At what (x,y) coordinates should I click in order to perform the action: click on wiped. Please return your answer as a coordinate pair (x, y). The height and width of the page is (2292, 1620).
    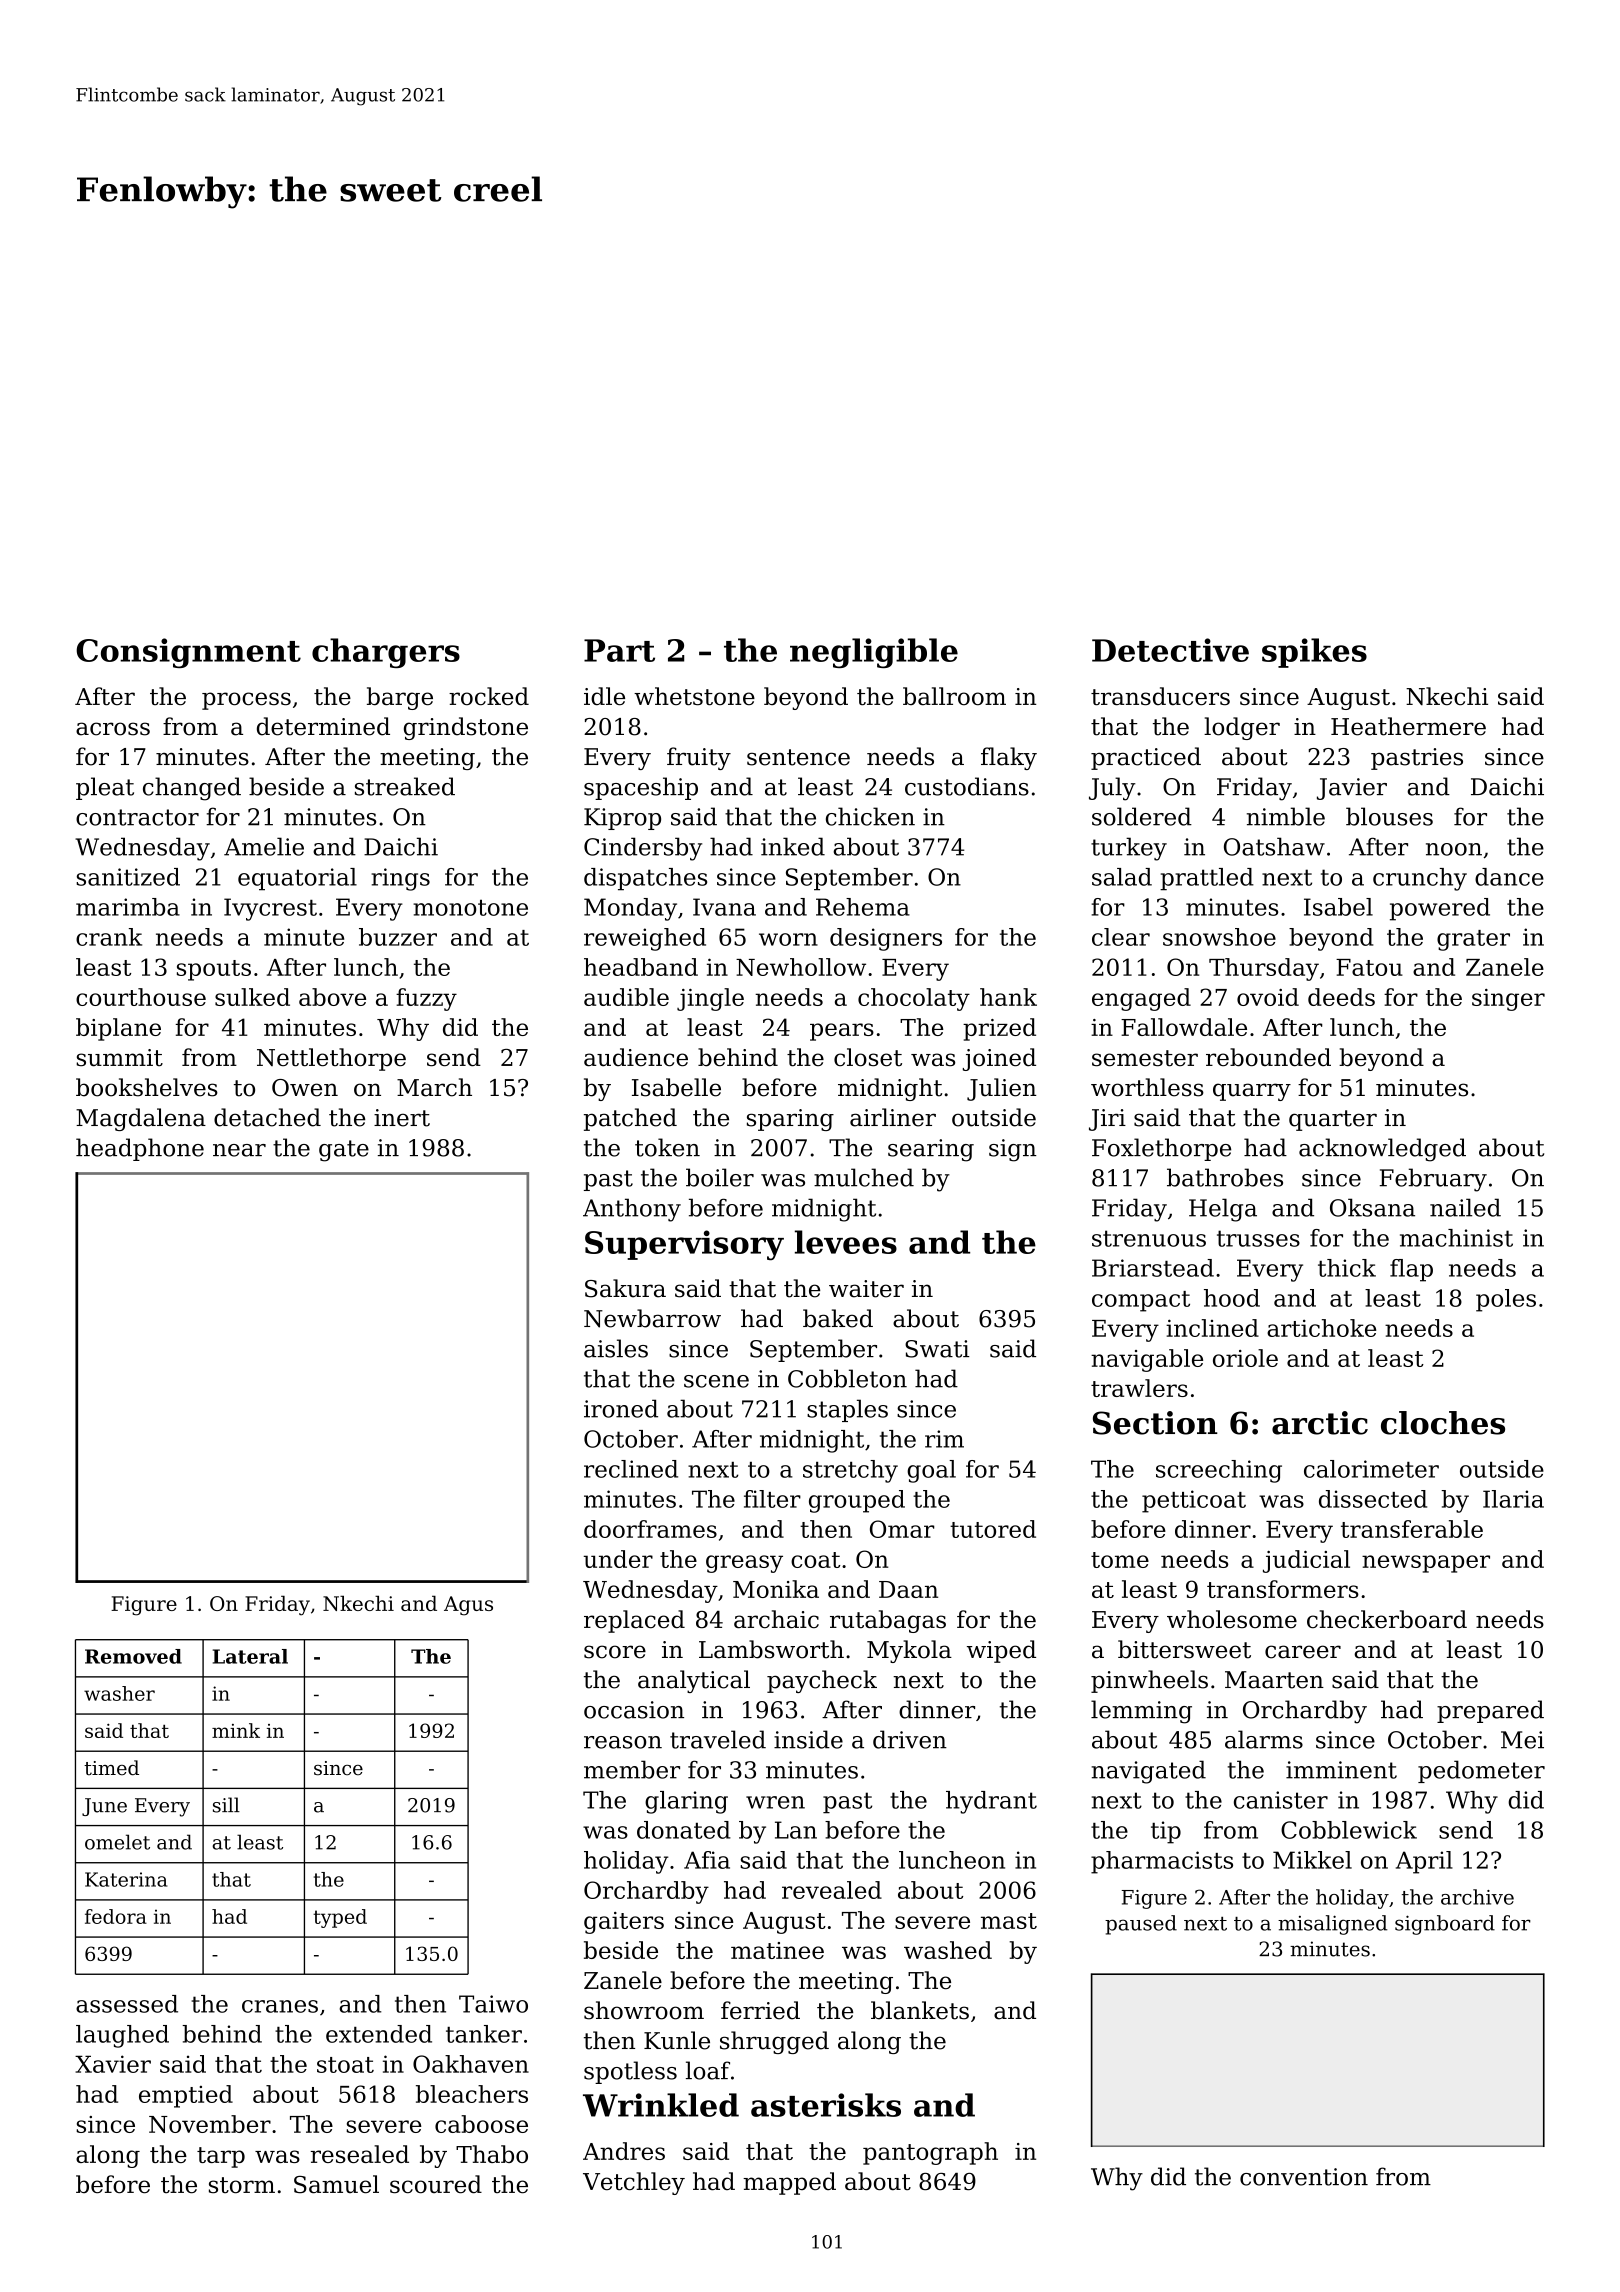
    Looking at the image, I should click on (1001, 1651).
